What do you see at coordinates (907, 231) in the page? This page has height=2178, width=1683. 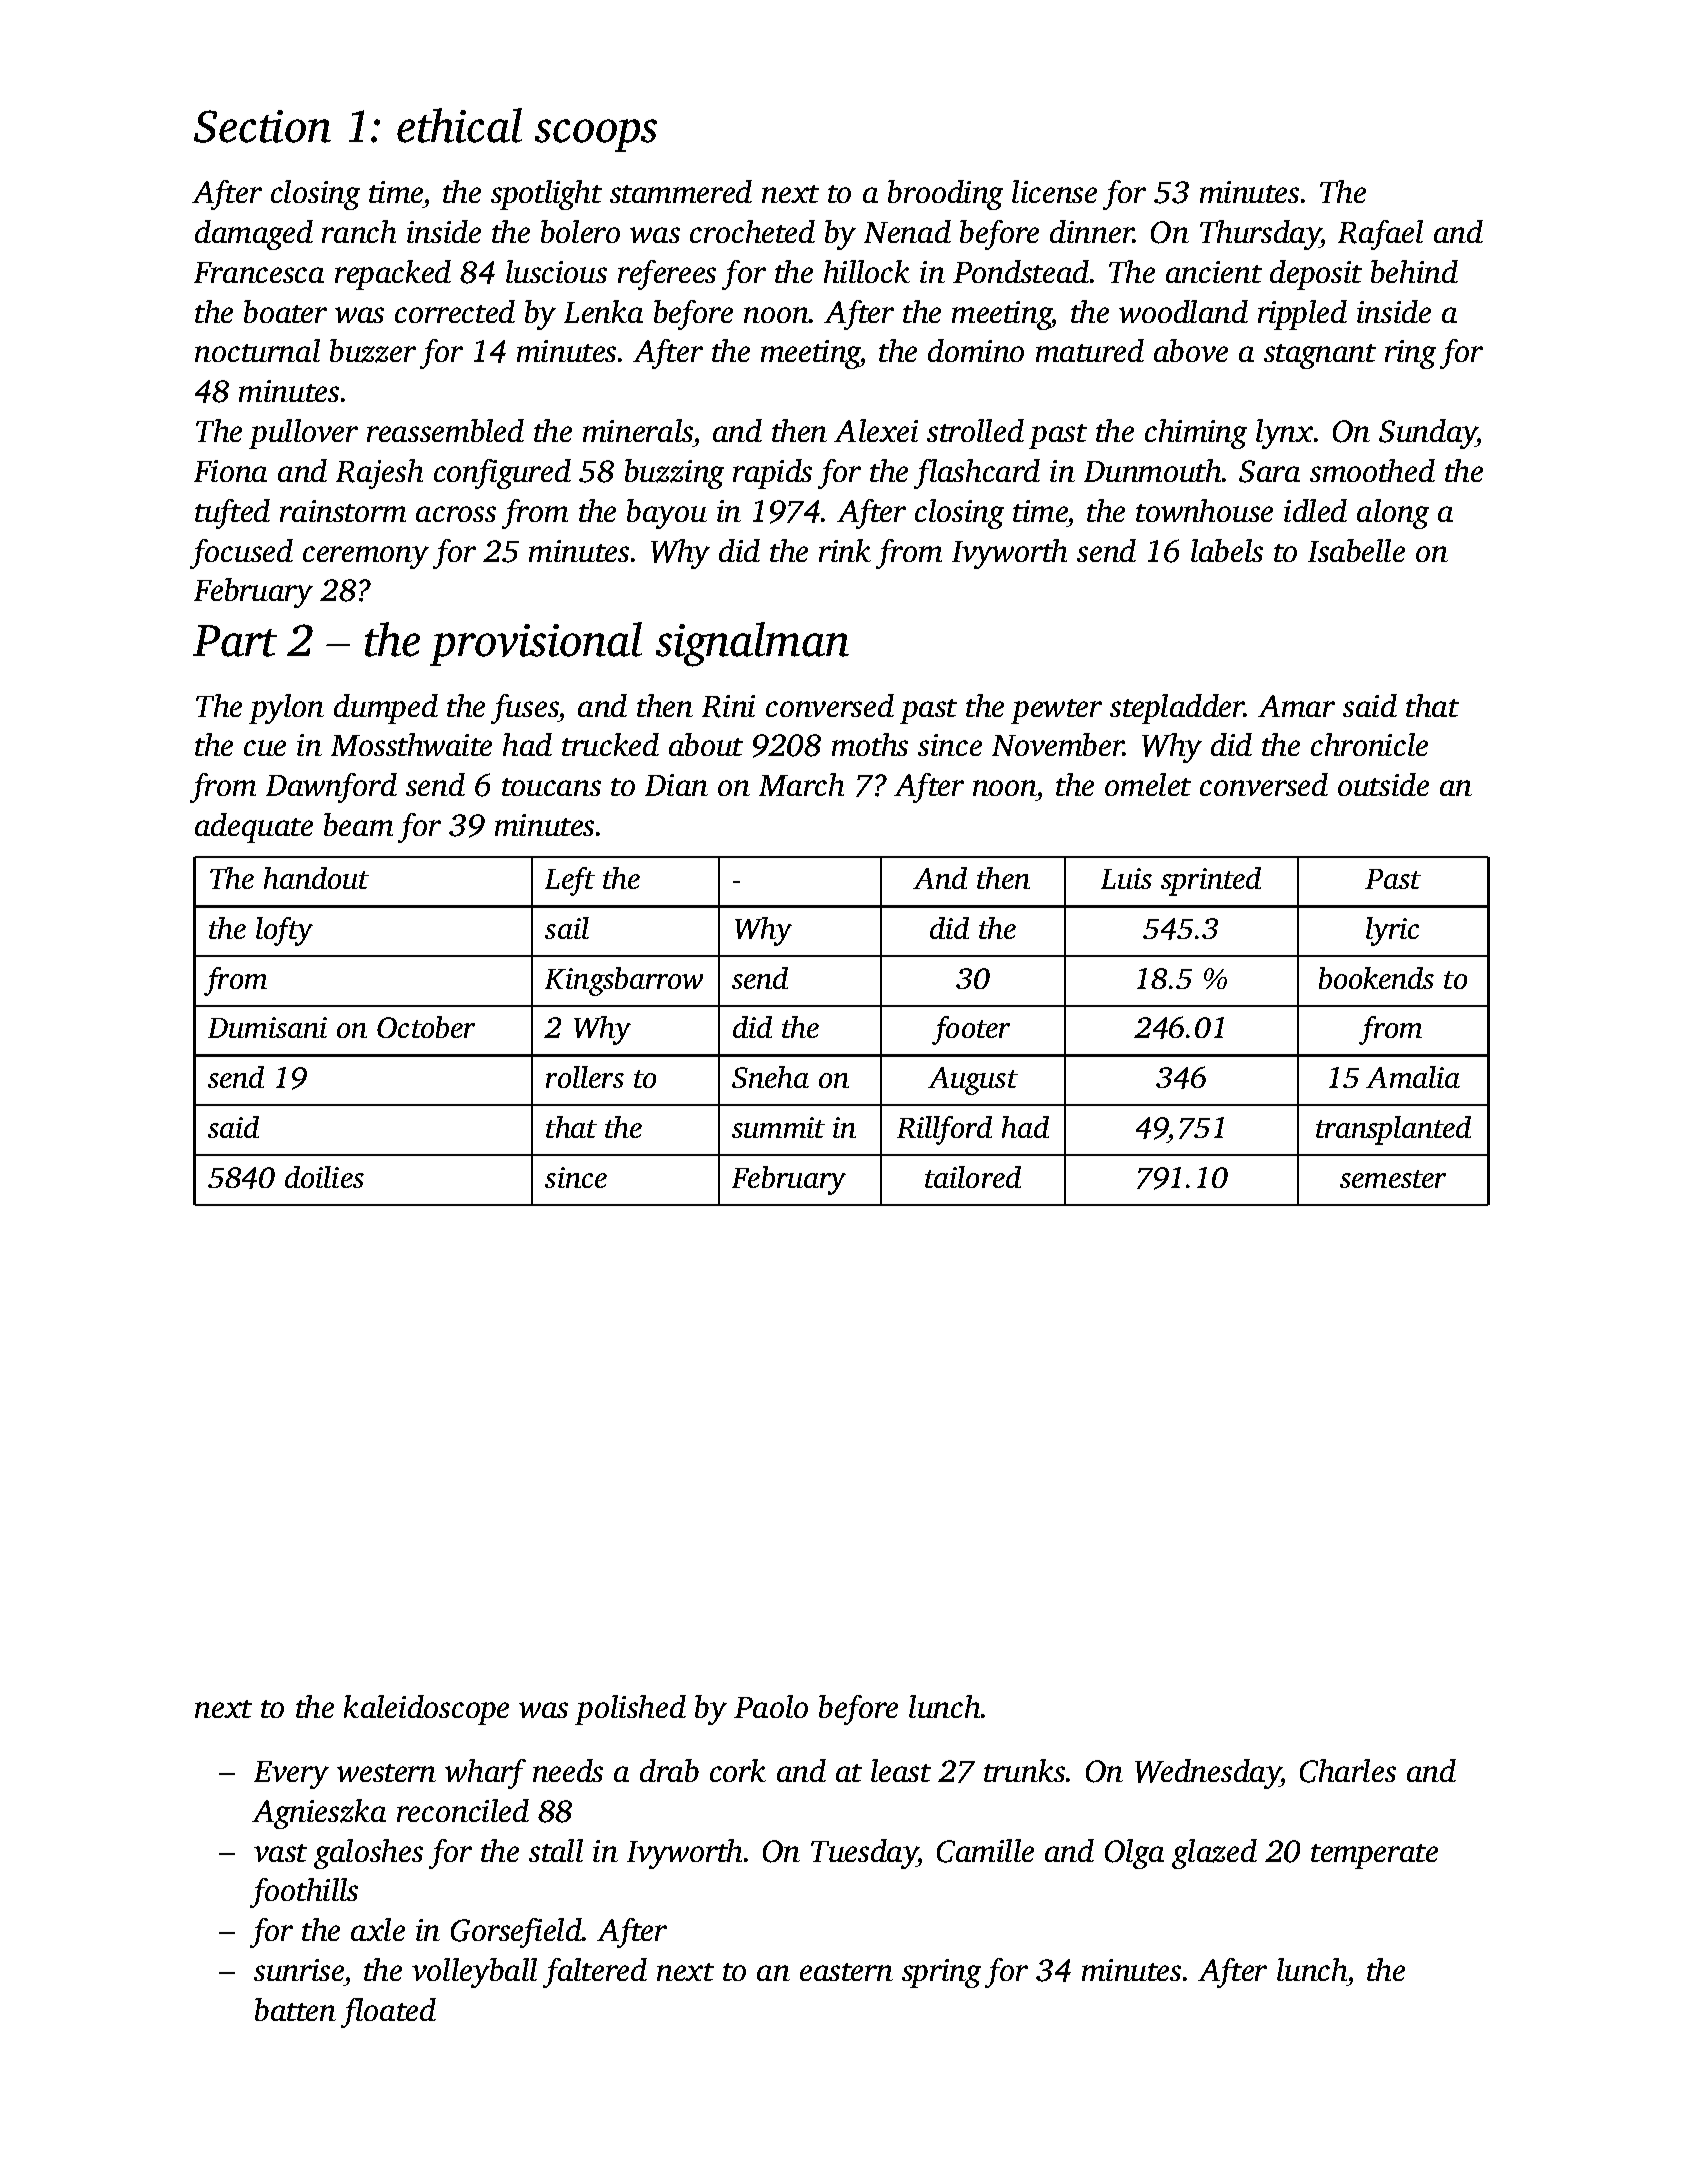 I see `Nenad` at bounding box center [907, 231].
